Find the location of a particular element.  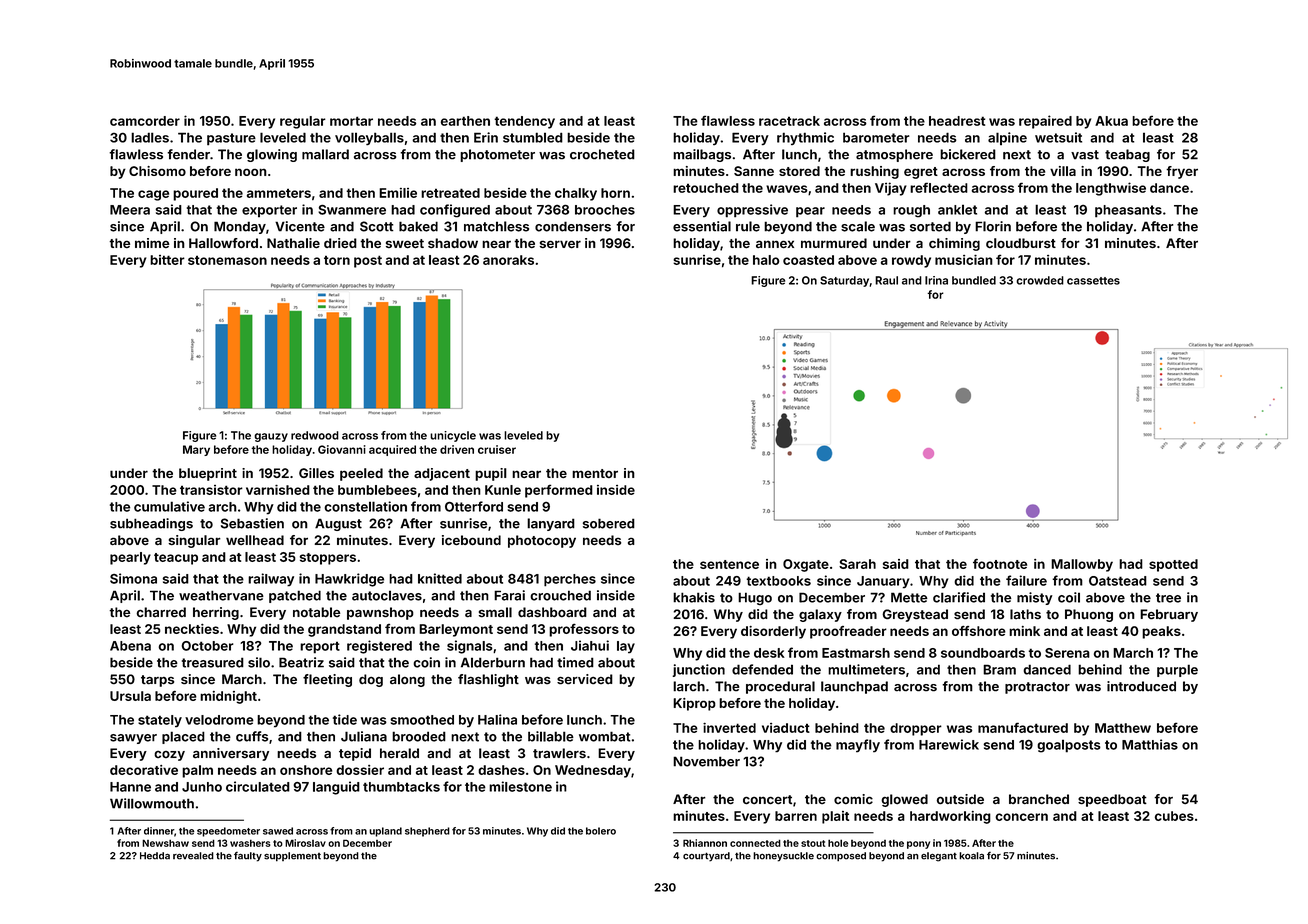

faulty is located at coordinates (248, 857).
